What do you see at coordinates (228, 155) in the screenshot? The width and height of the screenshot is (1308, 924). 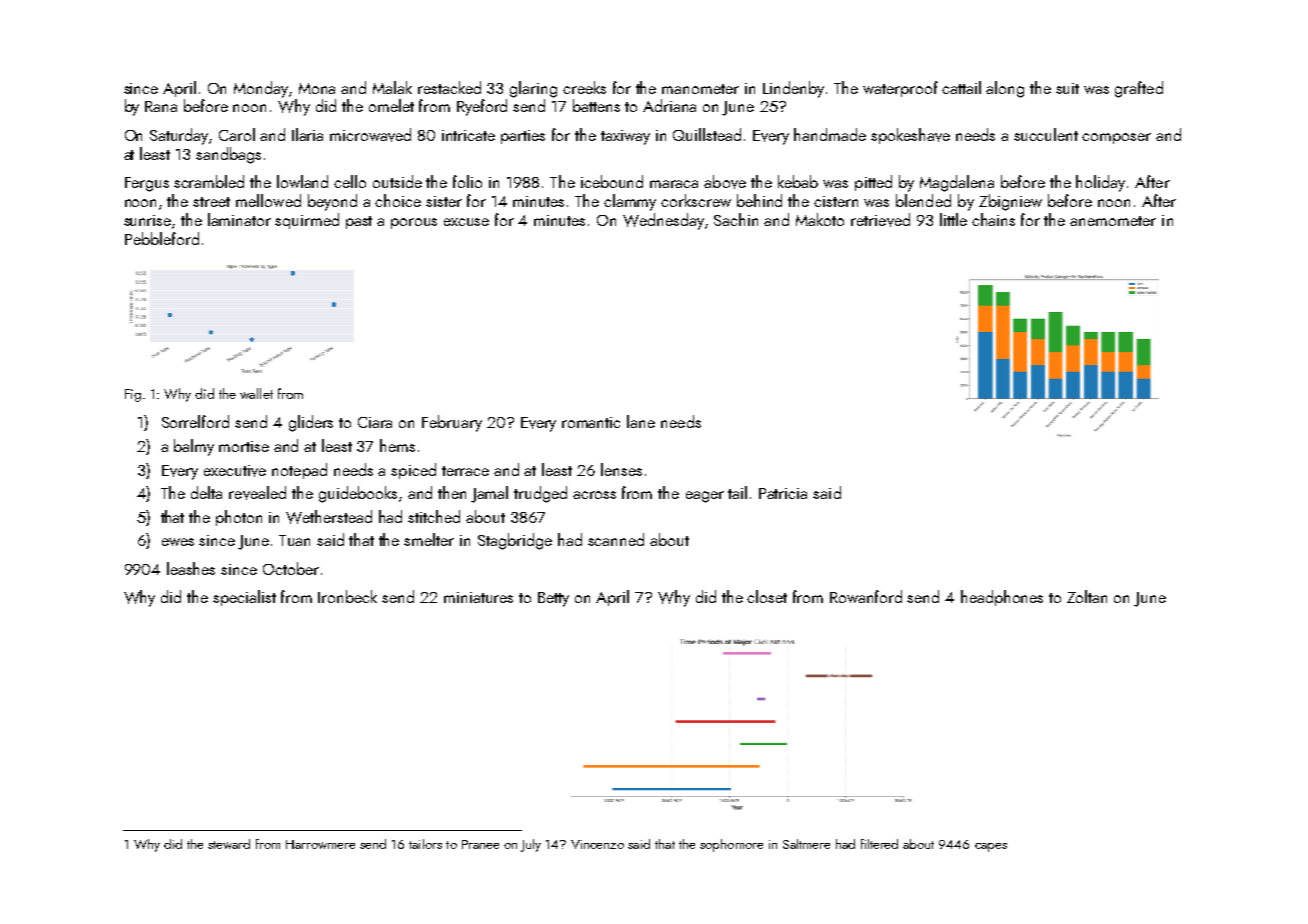 I see `sandbags` at bounding box center [228, 155].
